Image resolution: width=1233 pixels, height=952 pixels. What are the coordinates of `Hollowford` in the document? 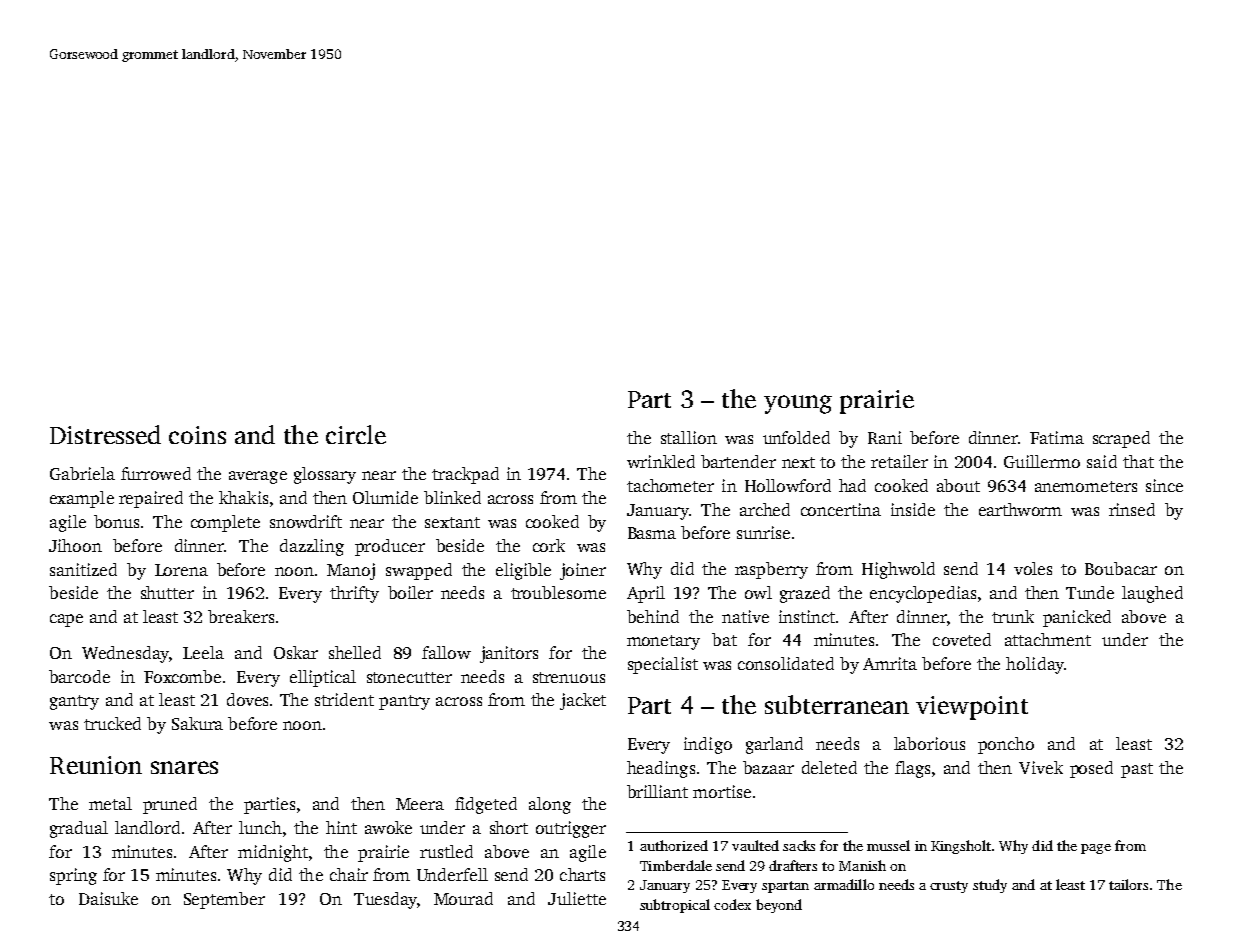 It's located at (788, 485).
